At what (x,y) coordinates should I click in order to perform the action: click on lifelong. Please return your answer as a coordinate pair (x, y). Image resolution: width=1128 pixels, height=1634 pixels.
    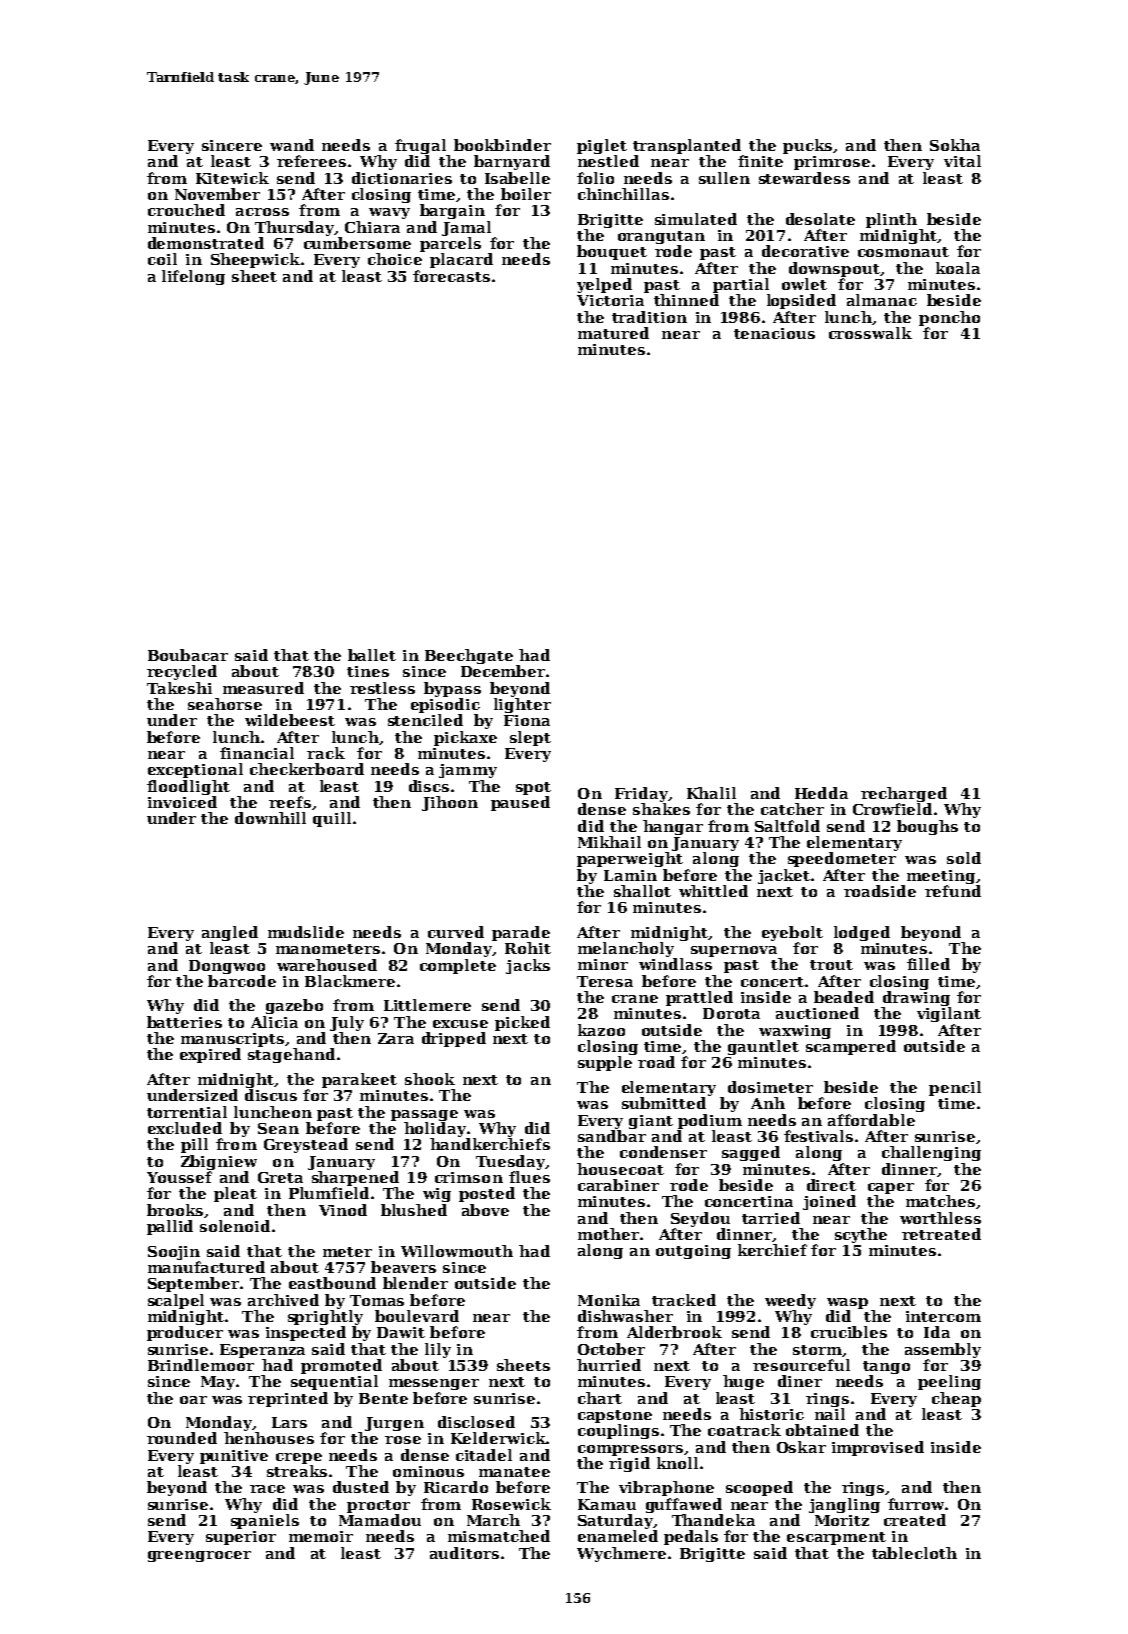
    Looking at the image, I should click on (193, 277).
